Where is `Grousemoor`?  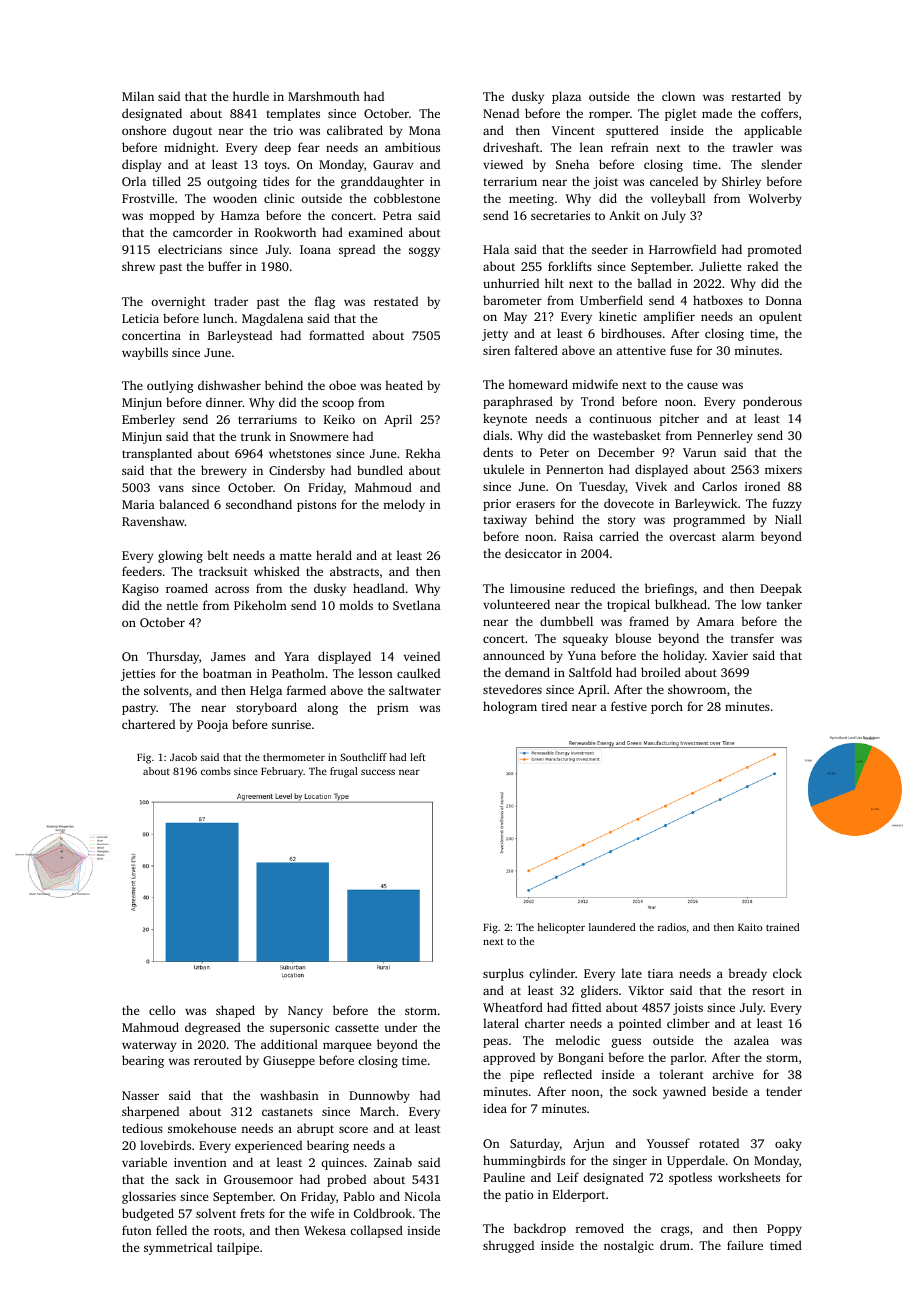
Grousemoor is located at coordinates (258, 1179).
